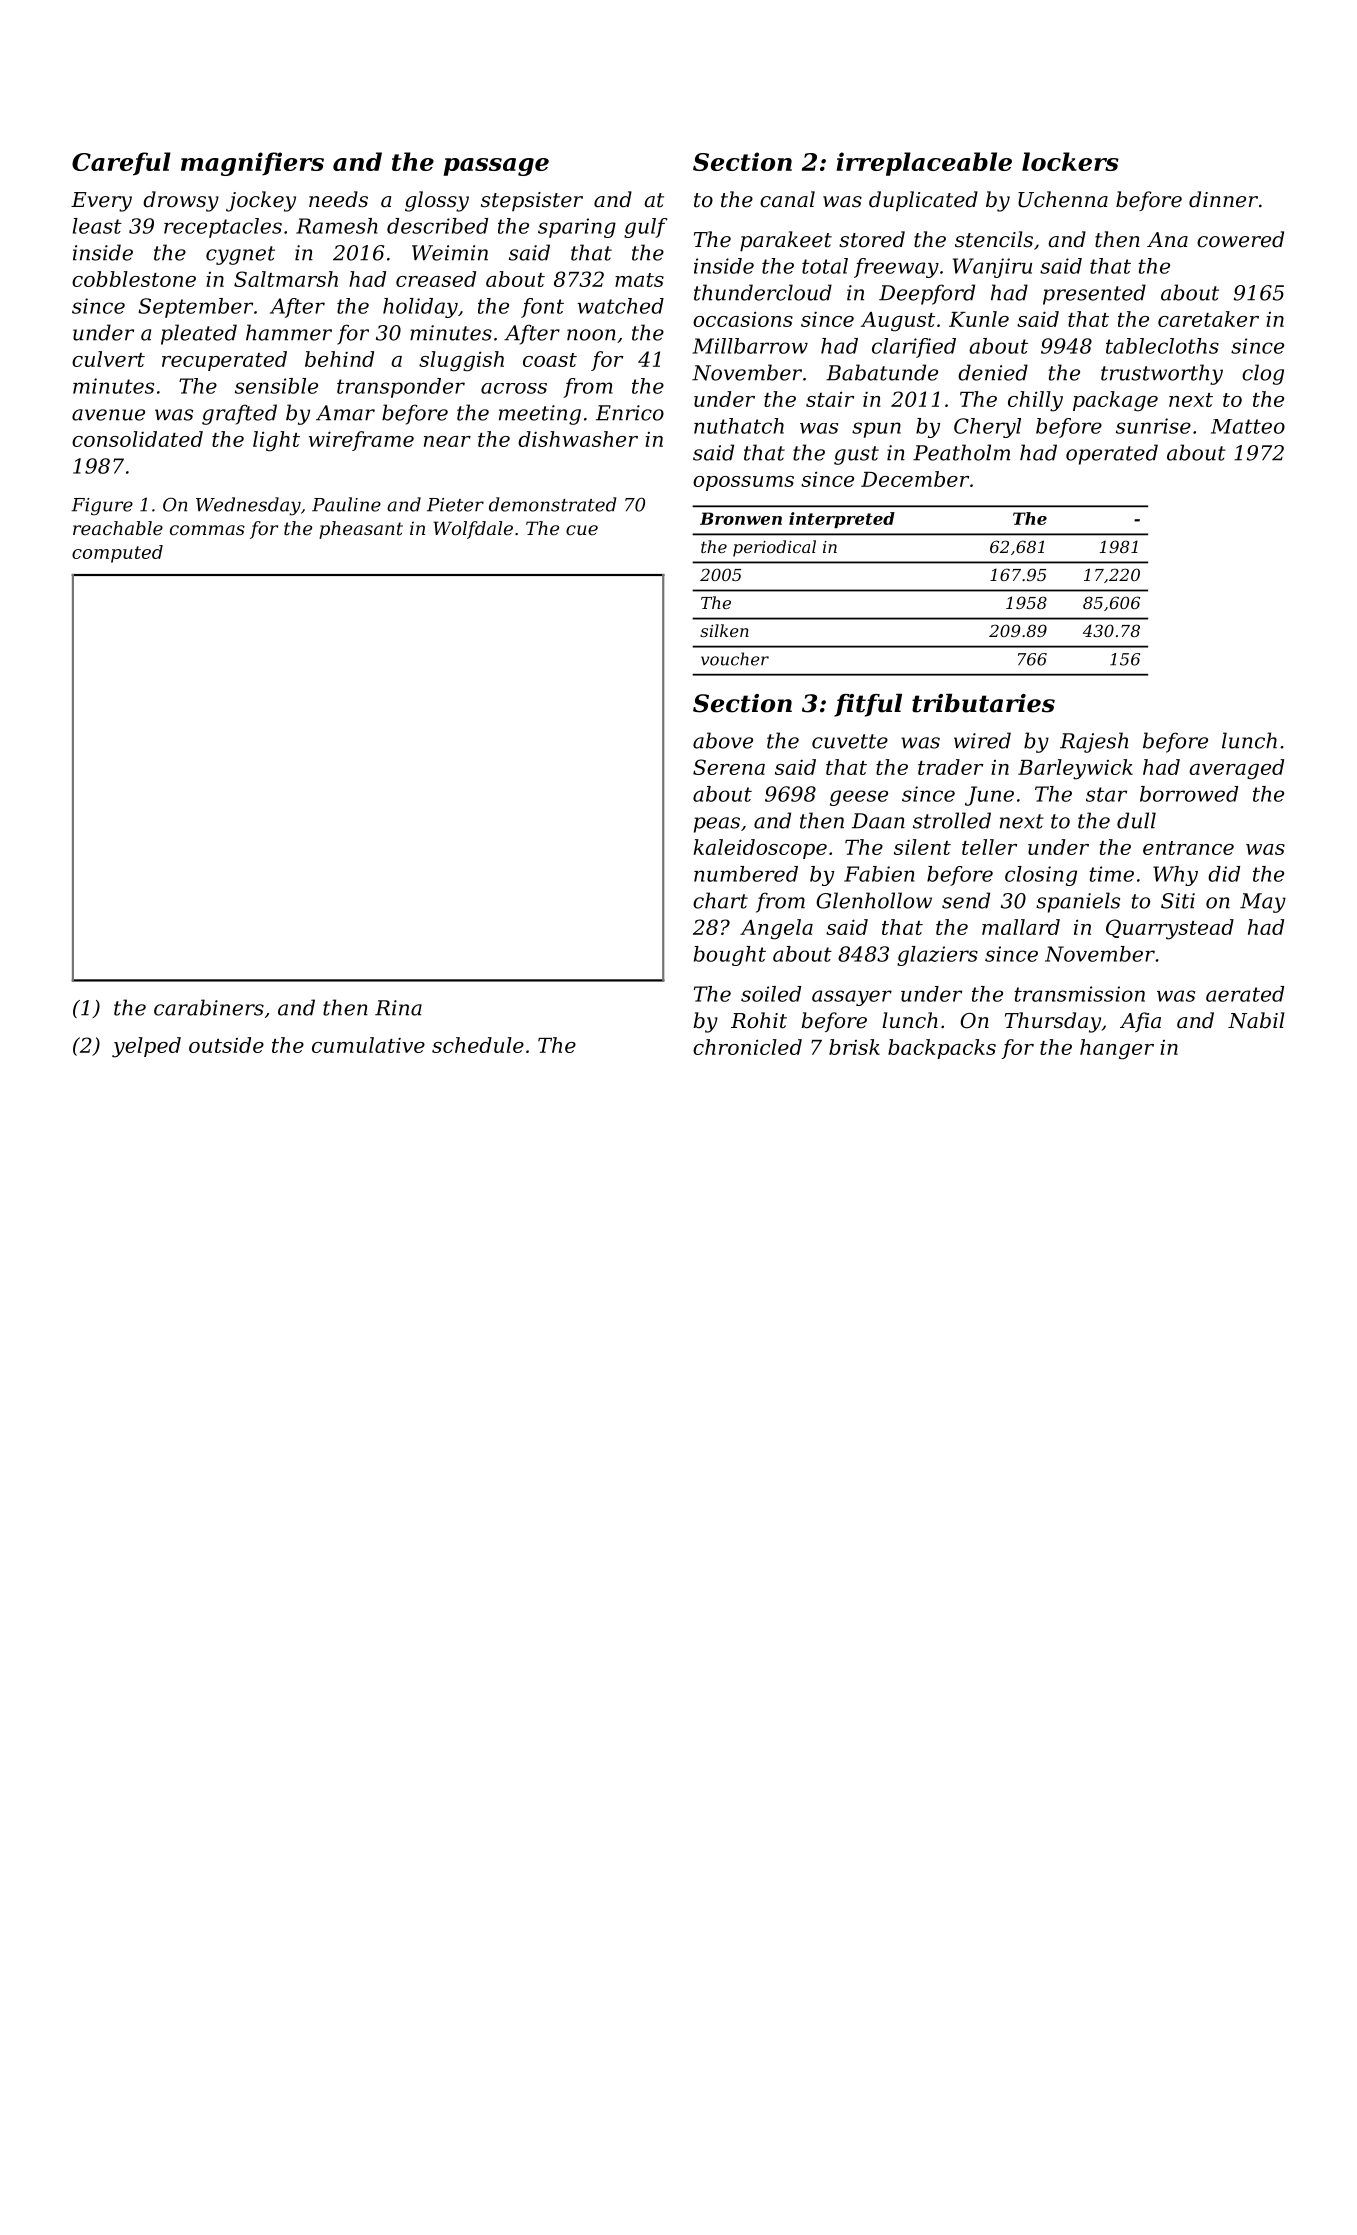 The height and width of the screenshot is (2235, 1357). Describe the element at coordinates (942, 1049) in the screenshot. I see `backpacks` at that location.
